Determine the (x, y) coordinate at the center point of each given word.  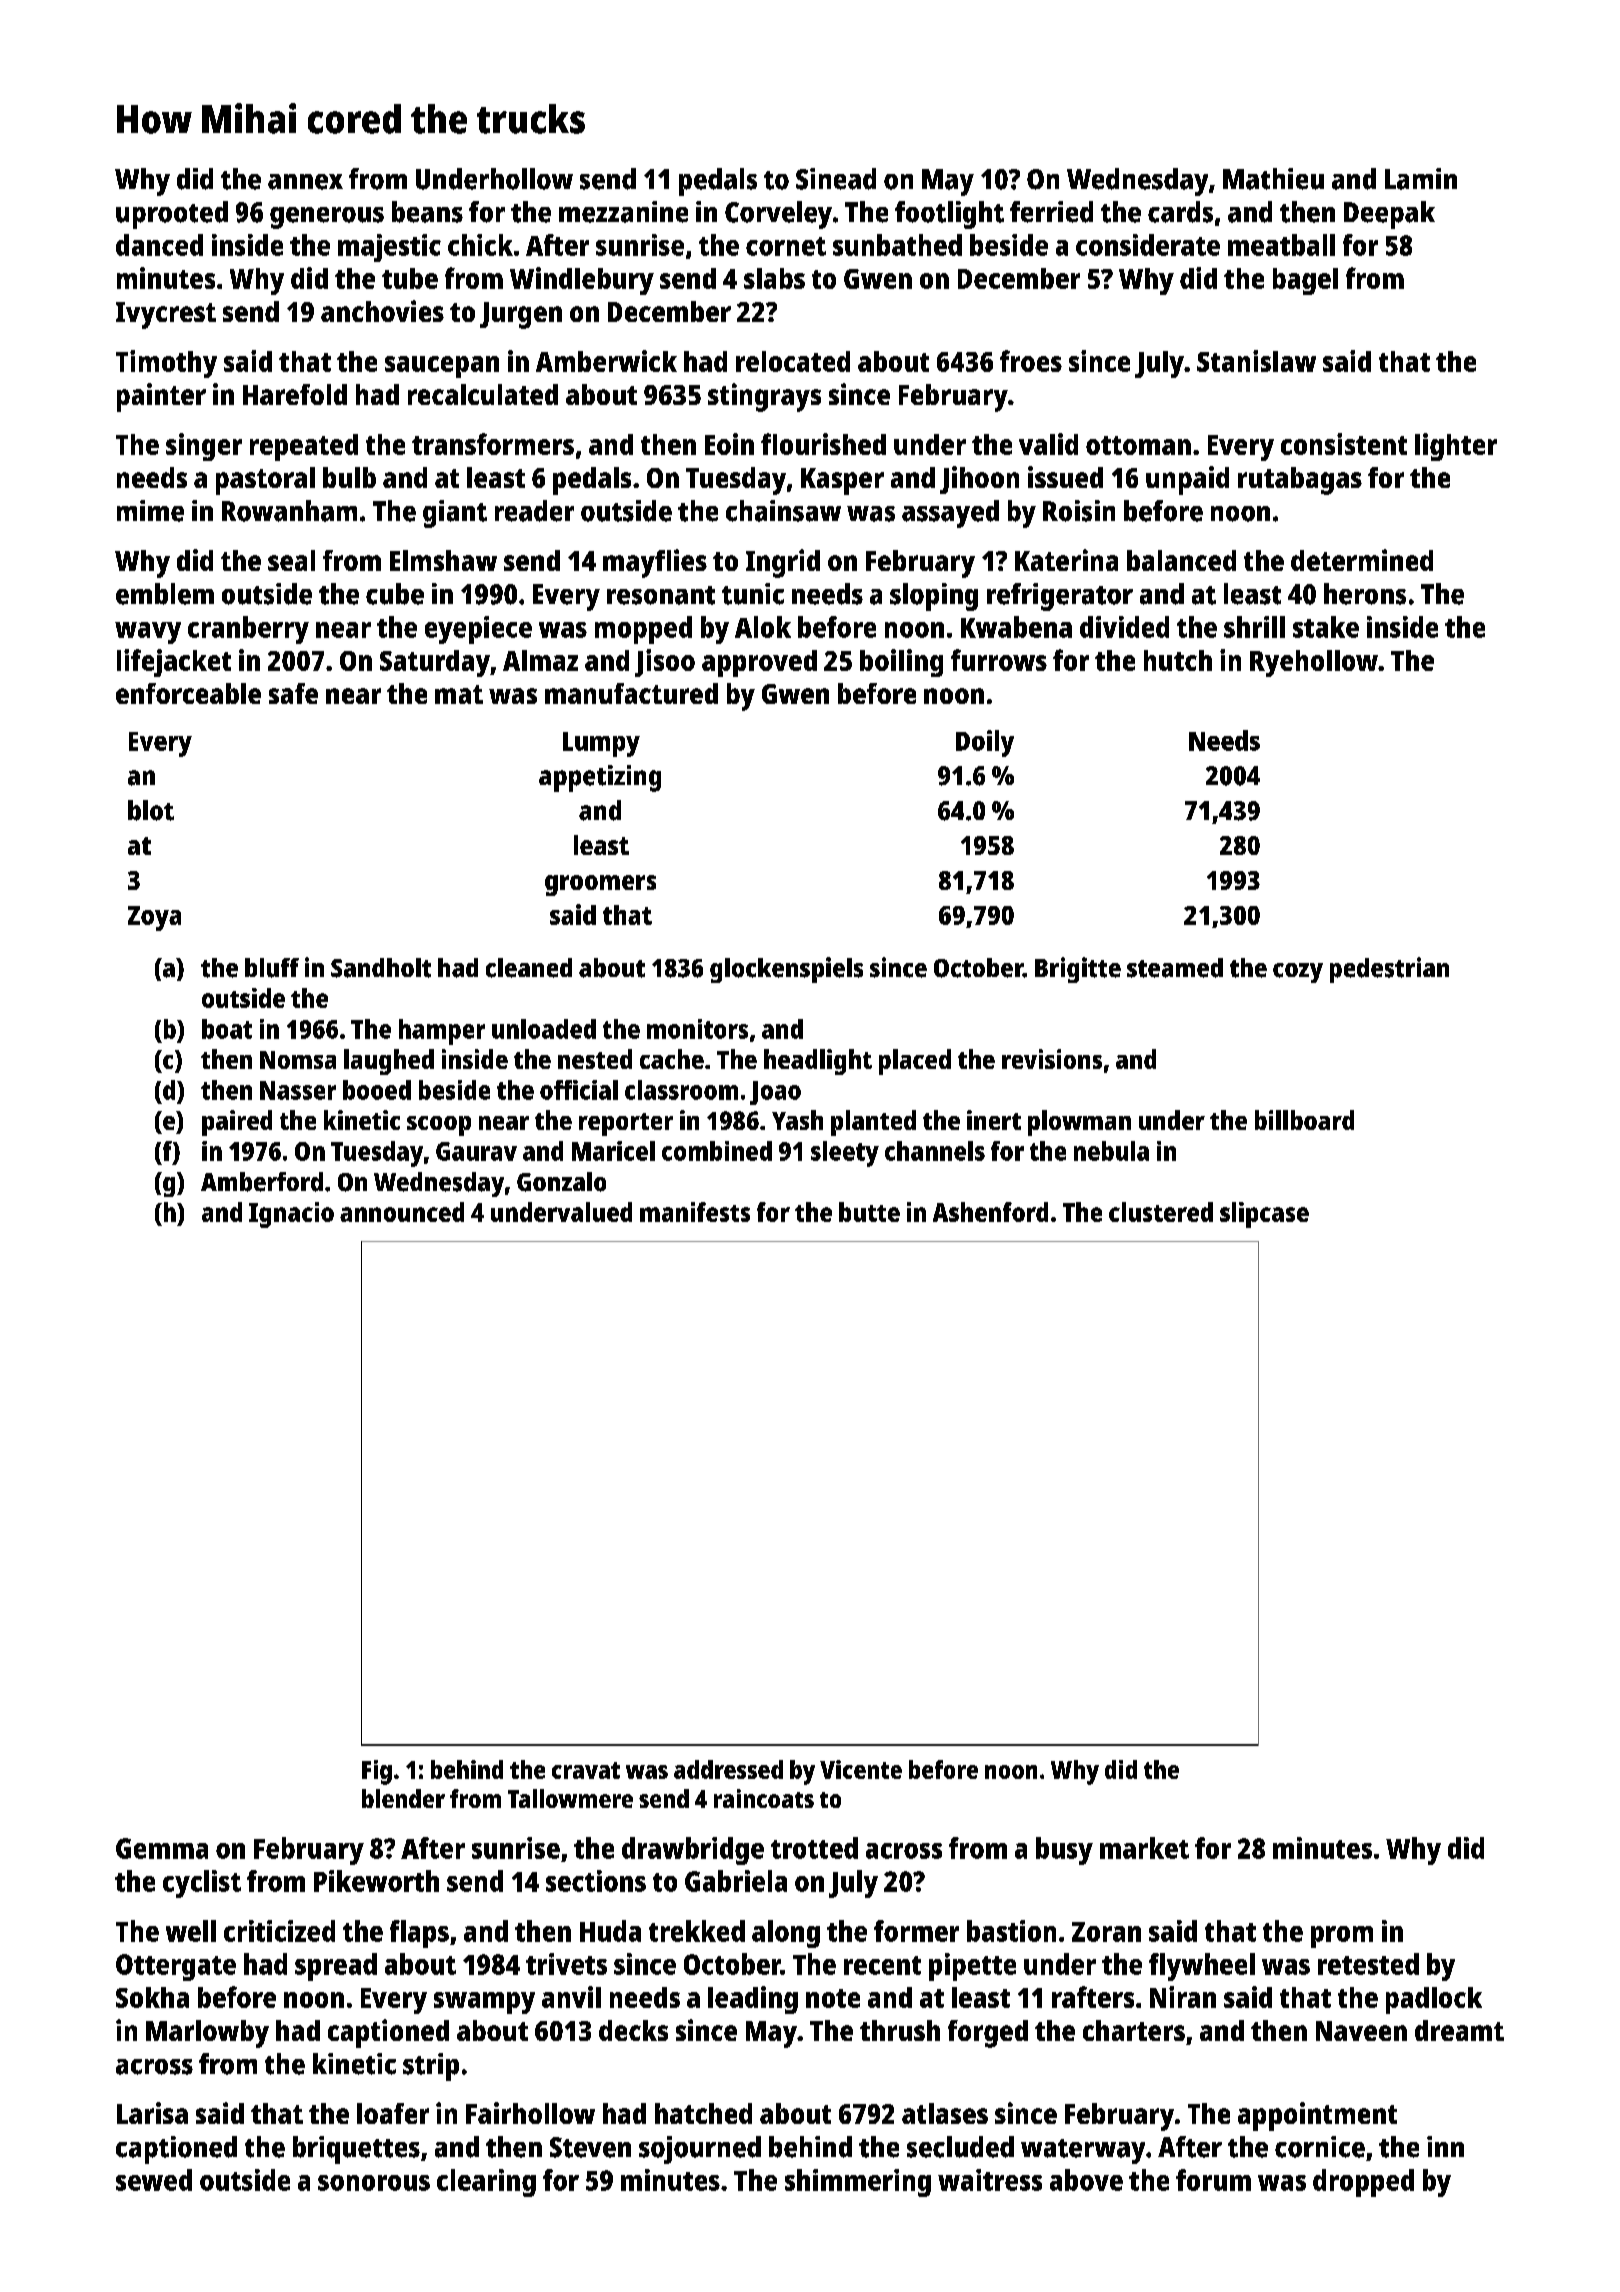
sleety (845, 1154)
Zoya (154, 918)
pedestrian (1389, 970)
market (1144, 1848)
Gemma (162, 1848)
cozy (1298, 973)
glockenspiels (786, 970)
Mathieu (1273, 179)
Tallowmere (570, 1798)
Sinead (836, 179)
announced (402, 1212)
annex (305, 182)
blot (151, 810)
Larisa (152, 2113)
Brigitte (1078, 970)
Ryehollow (1314, 663)
